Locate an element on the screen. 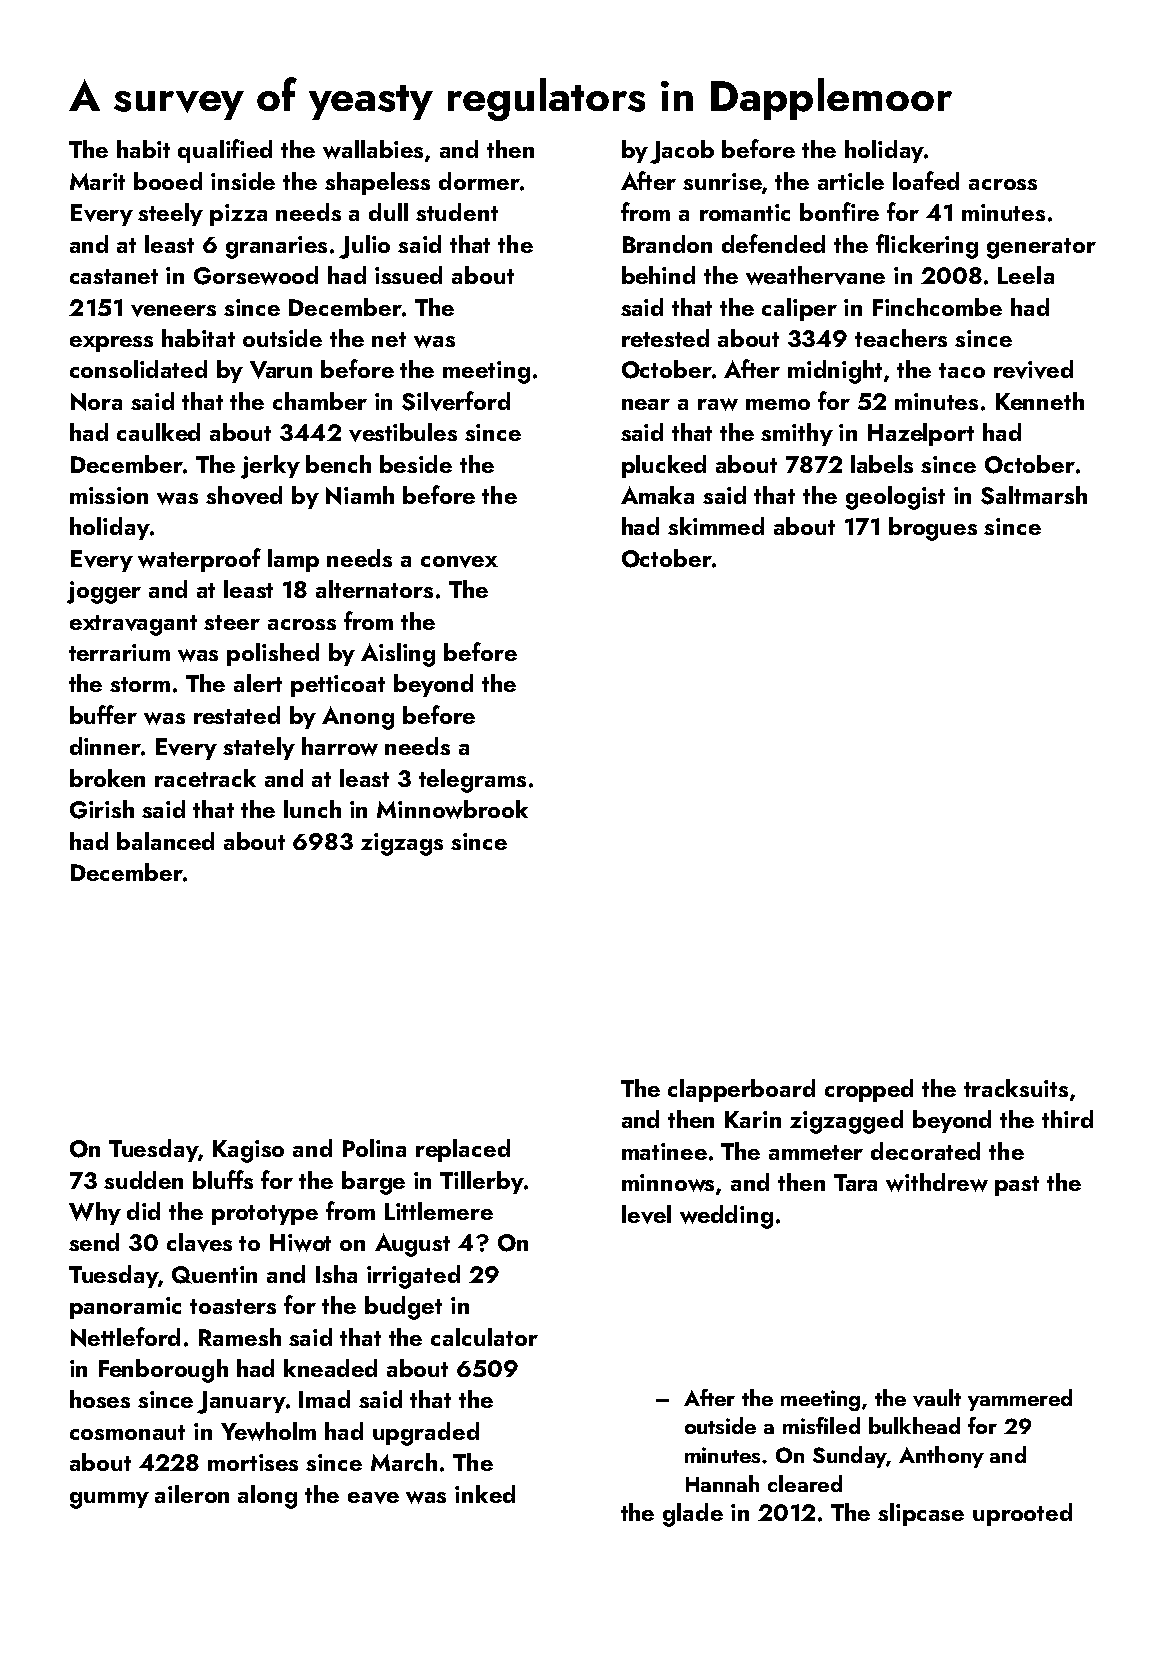 The image size is (1165, 1654). cropped is located at coordinates (869, 1090).
